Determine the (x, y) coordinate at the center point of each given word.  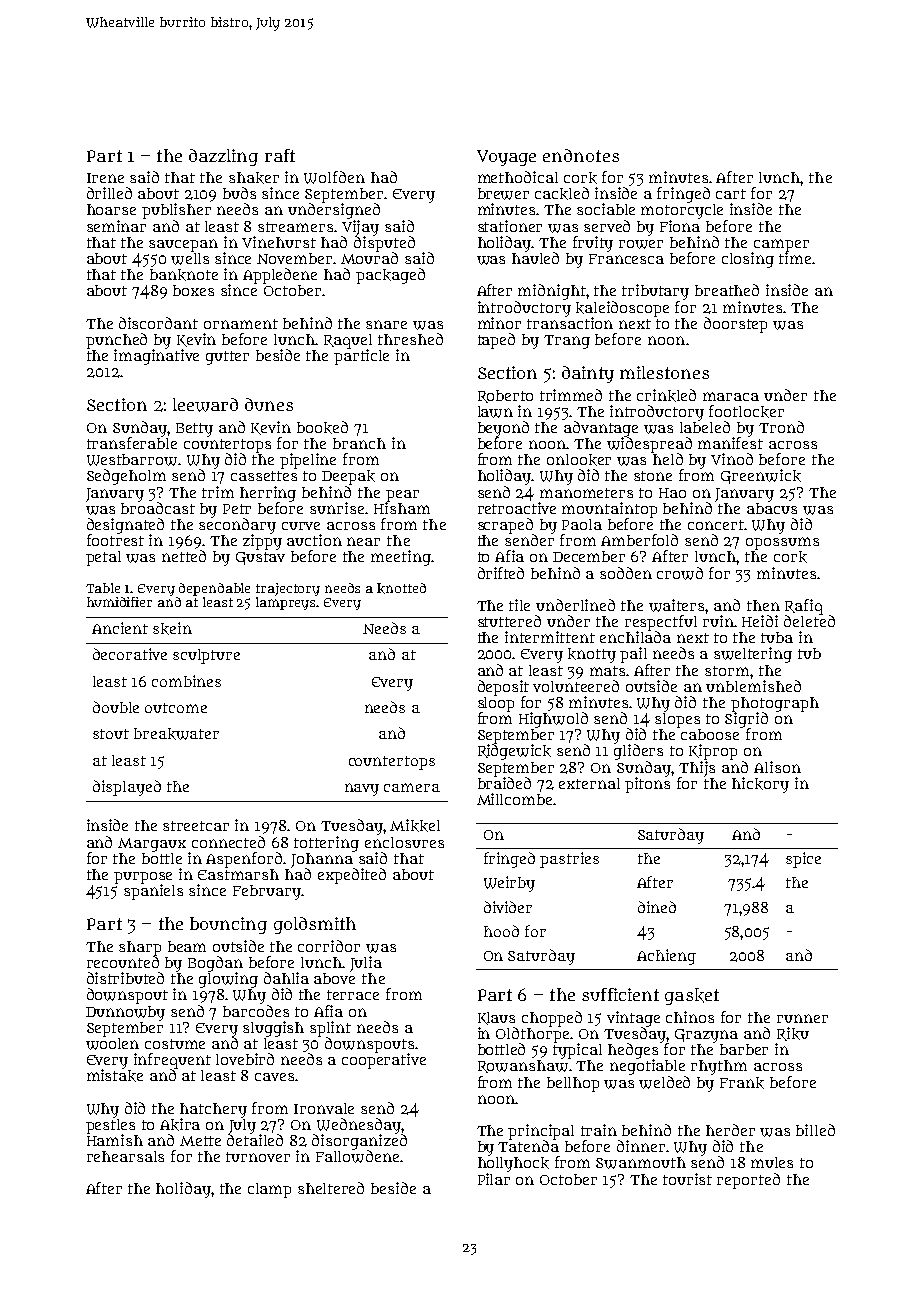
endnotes (581, 155)
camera (412, 787)
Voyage (506, 158)
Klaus (496, 1018)
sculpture (206, 656)
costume (175, 1044)
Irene (105, 178)
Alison (777, 767)
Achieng (666, 957)
